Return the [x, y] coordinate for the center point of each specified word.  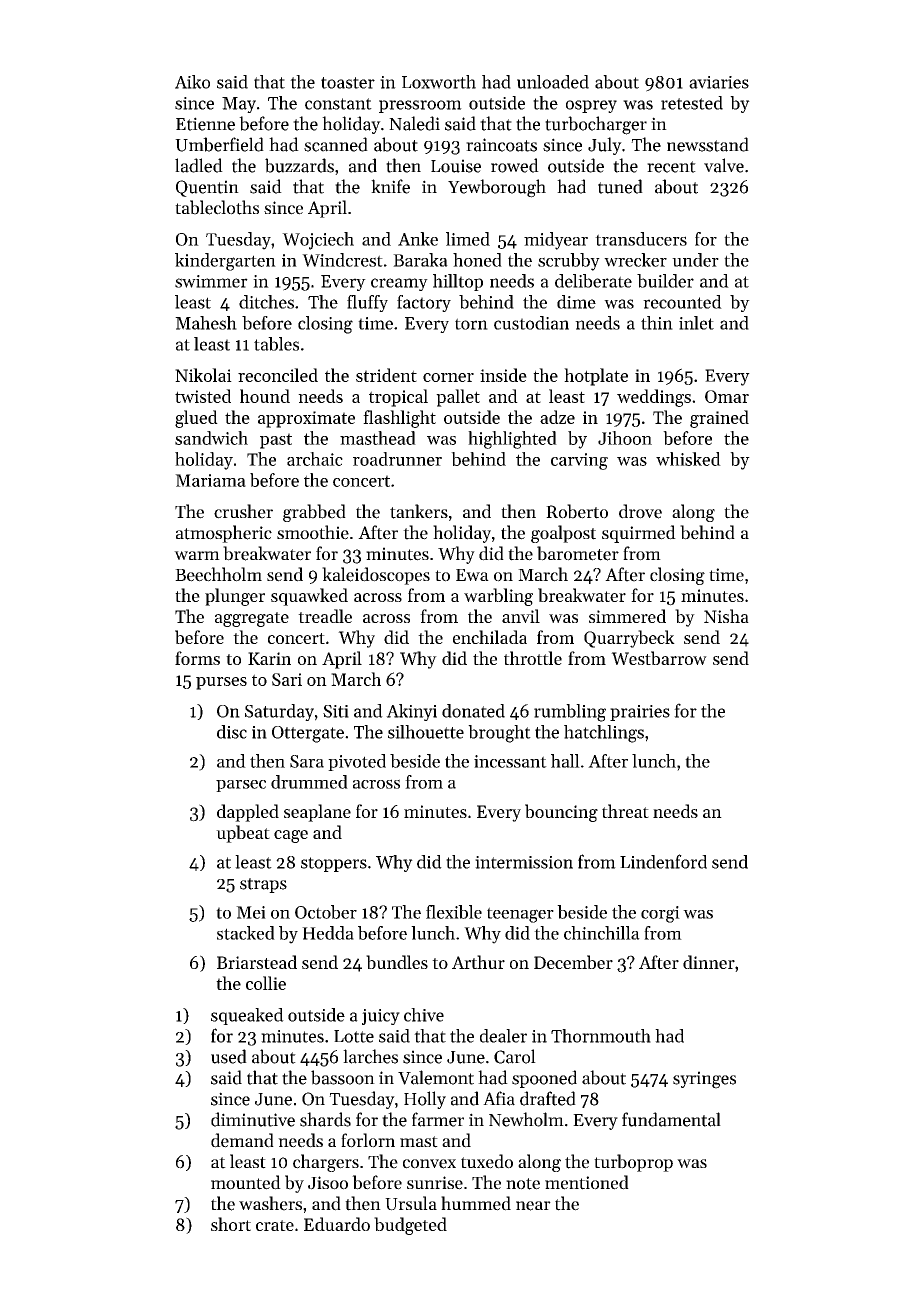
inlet [696, 323]
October [326, 912]
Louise [456, 166]
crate [275, 1225]
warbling [498, 597]
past [276, 441]
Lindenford [663, 861]
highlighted [512, 440]
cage [291, 836]
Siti [336, 711]
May [239, 105]
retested [692, 103]
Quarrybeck [629, 639]
